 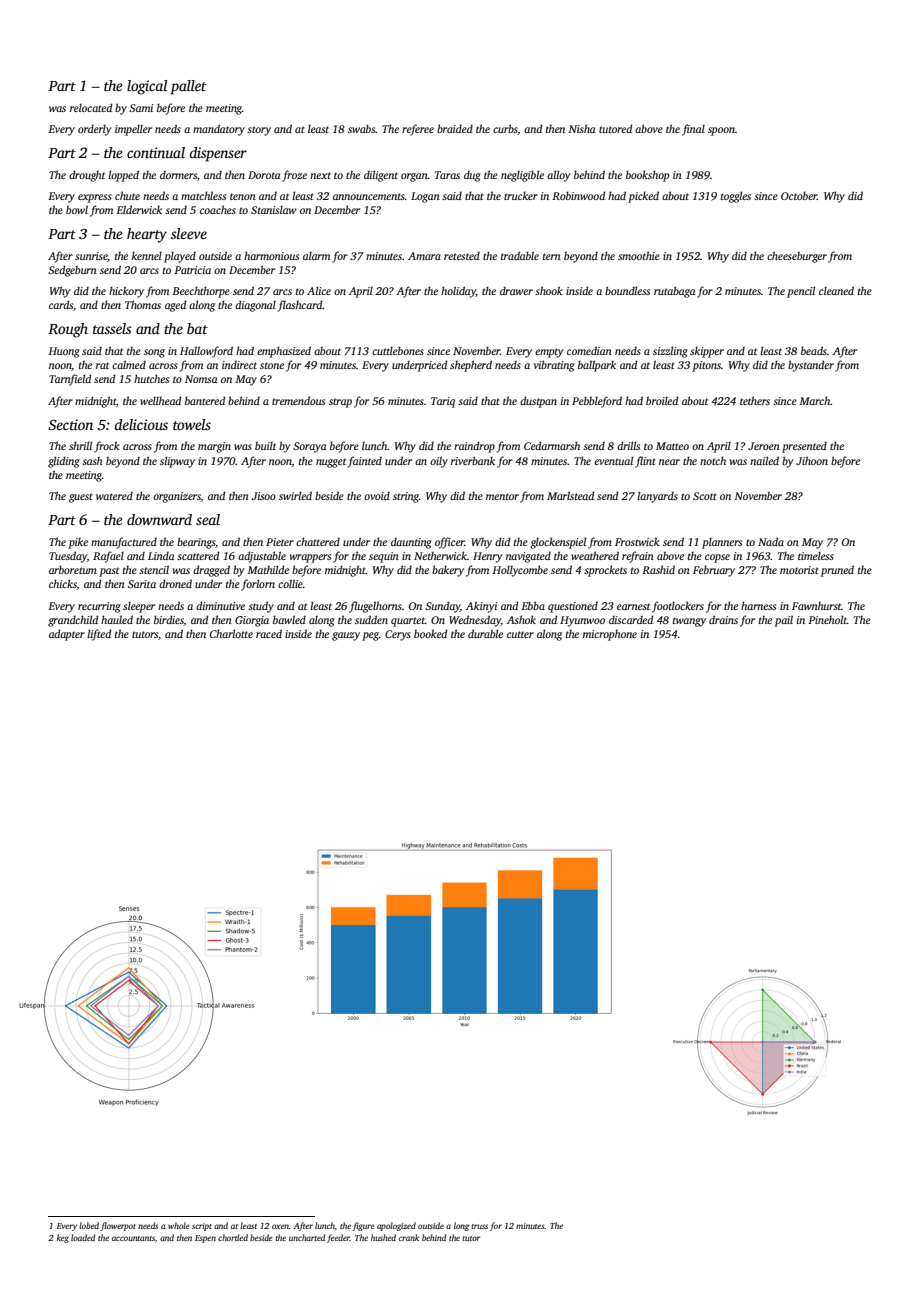 What do you see at coordinates (424, 256) in the document?
I see `Amara` at bounding box center [424, 256].
